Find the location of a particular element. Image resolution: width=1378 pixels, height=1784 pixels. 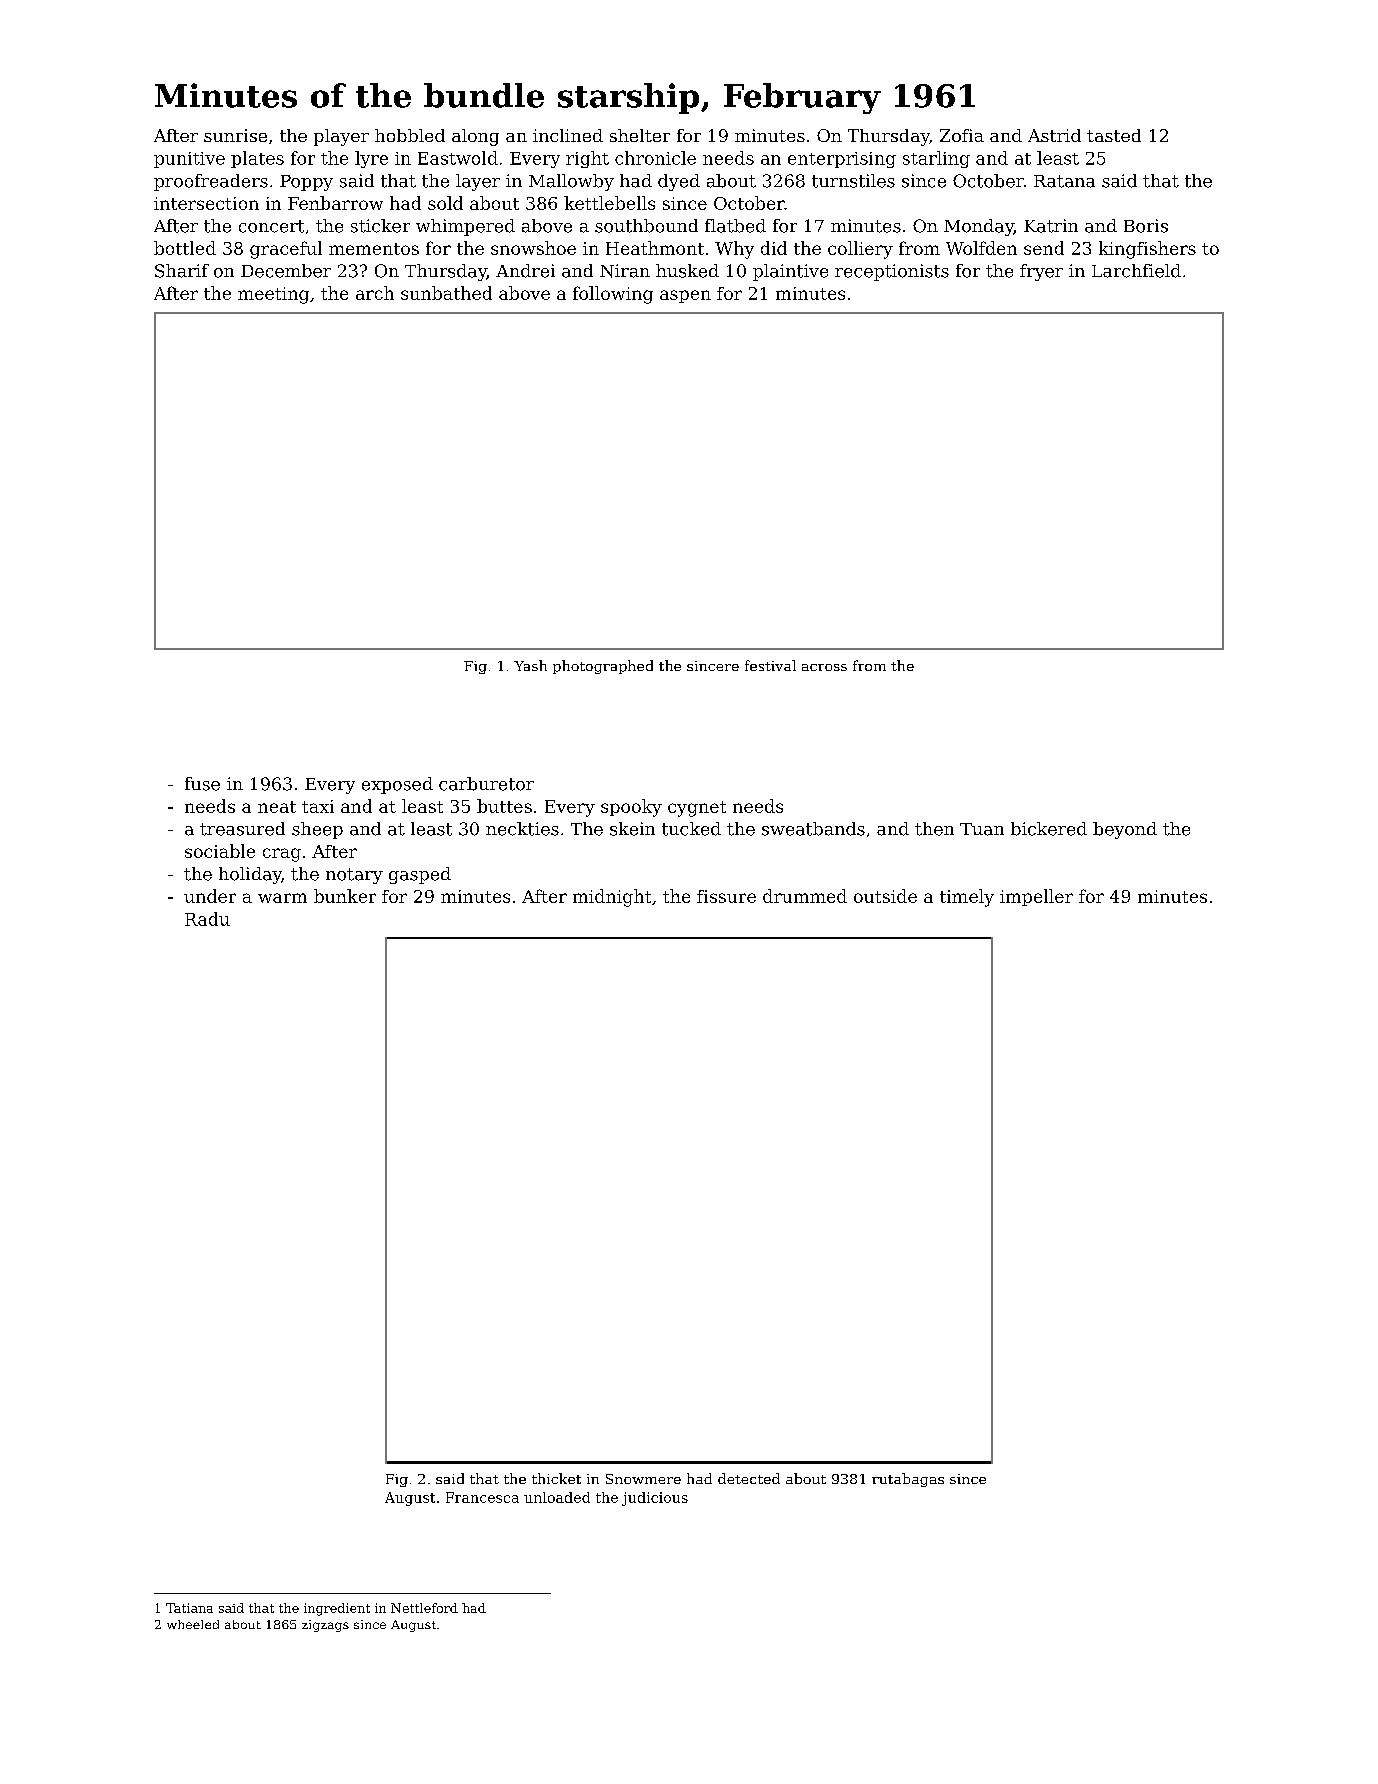

rutabagas is located at coordinates (908, 1480).
